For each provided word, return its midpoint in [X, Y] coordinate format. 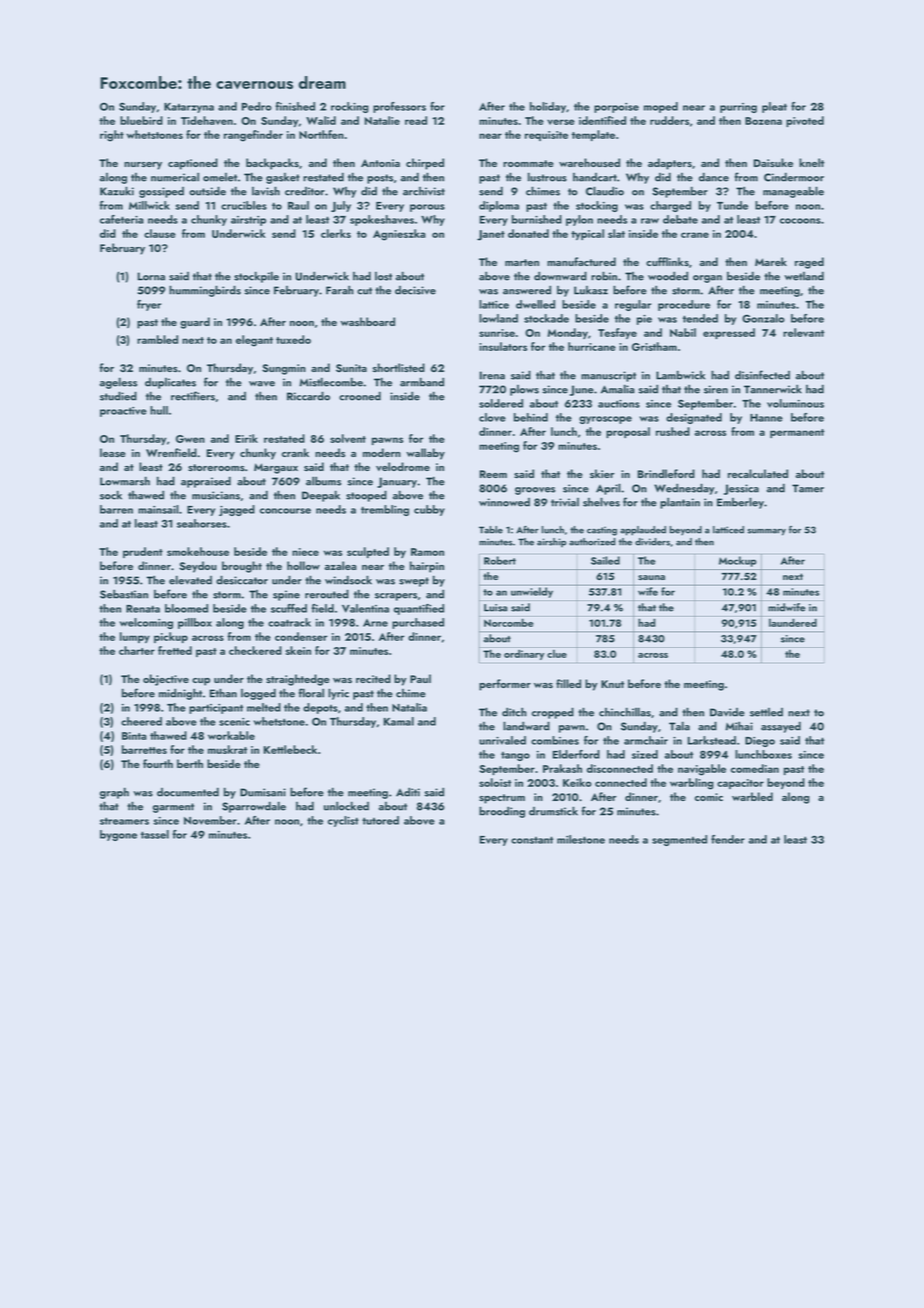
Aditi [408, 792]
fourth [158, 763]
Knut [612, 684]
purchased [418, 623]
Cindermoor [794, 177]
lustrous [547, 177]
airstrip [248, 221]
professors [399, 107]
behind [531, 417]
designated [694, 418]
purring [738, 108]
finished [295, 106]
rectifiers [193, 396]
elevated [190, 580]
